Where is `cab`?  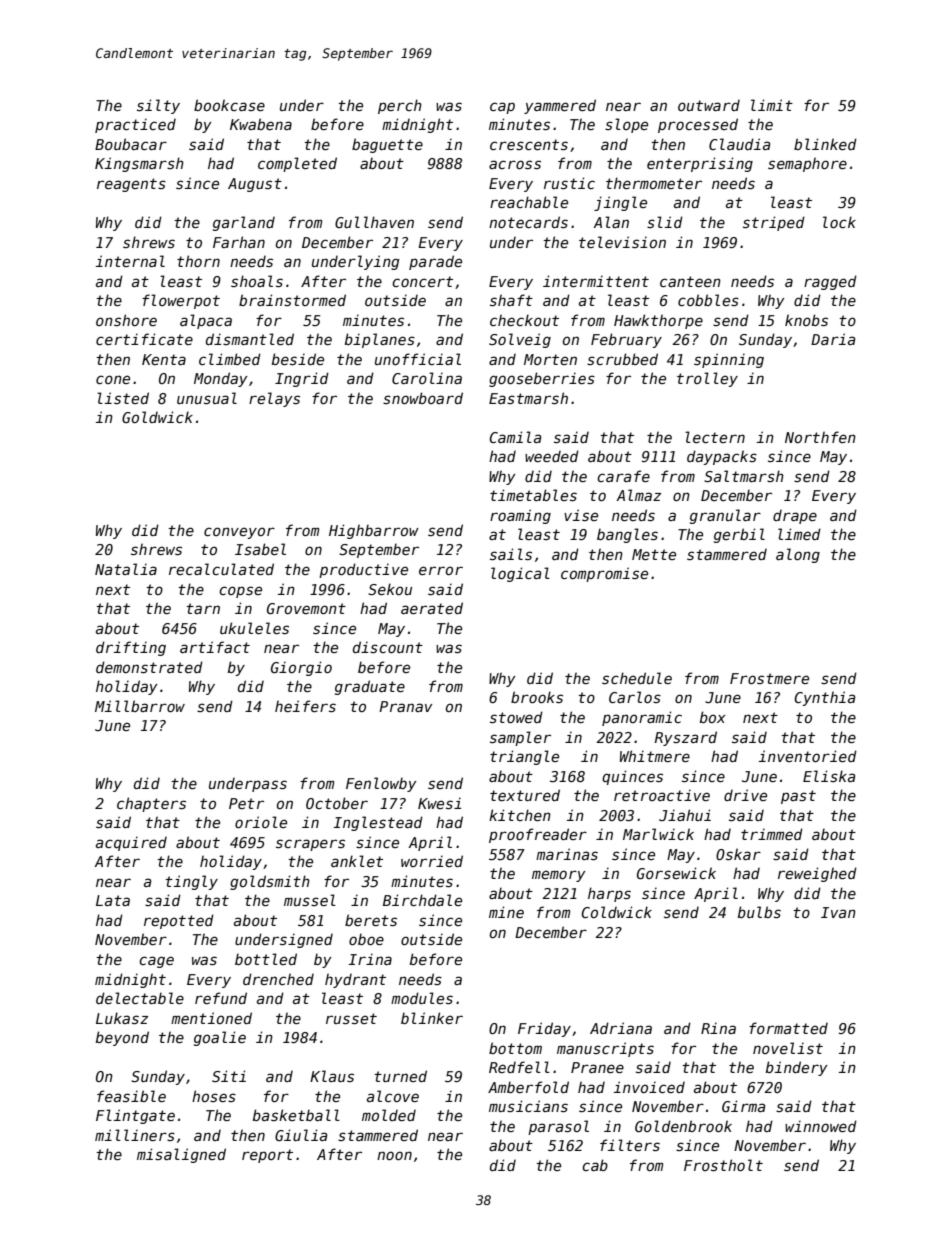 cab is located at coordinates (595, 1165).
